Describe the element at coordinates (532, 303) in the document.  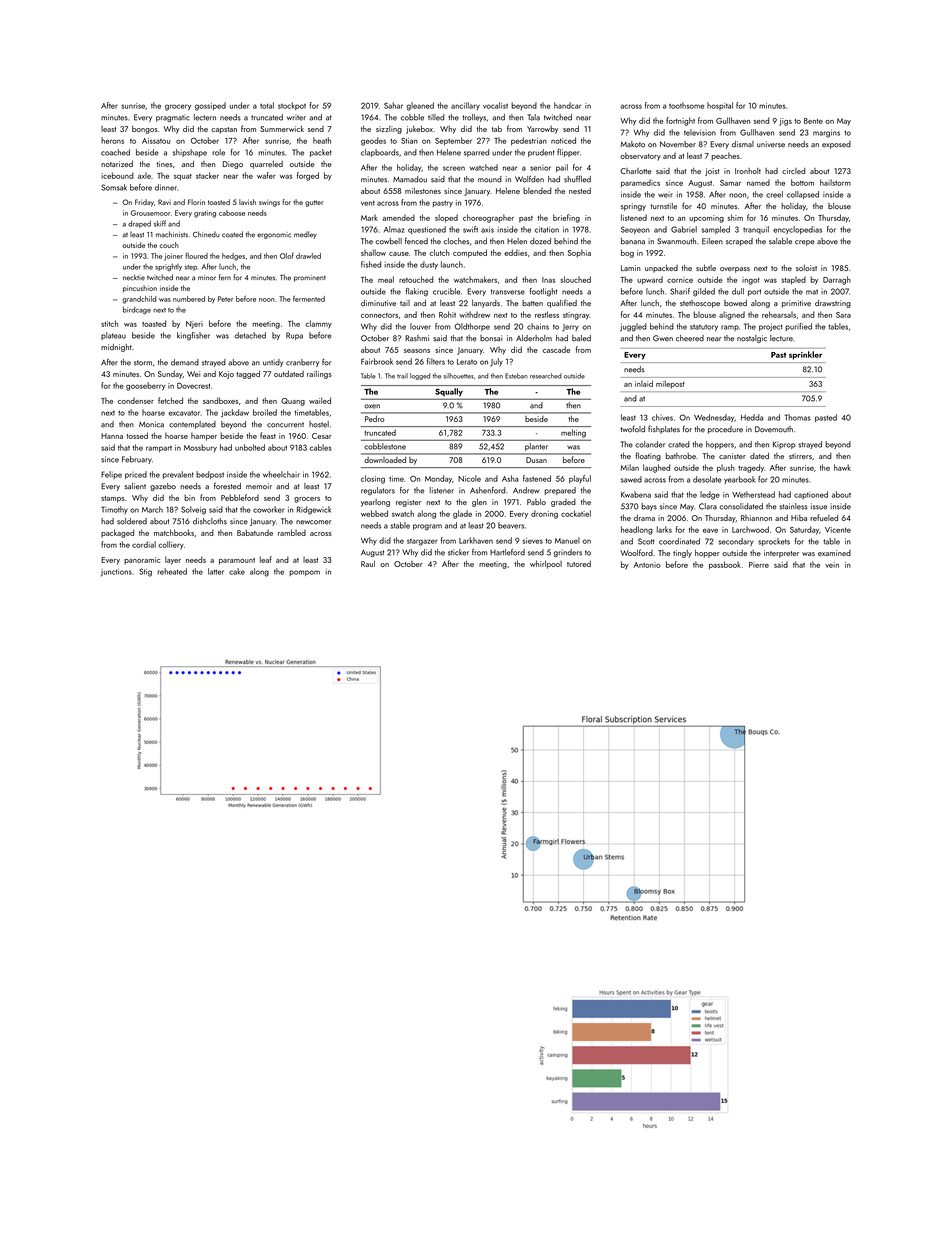
I see `batten` at that location.
